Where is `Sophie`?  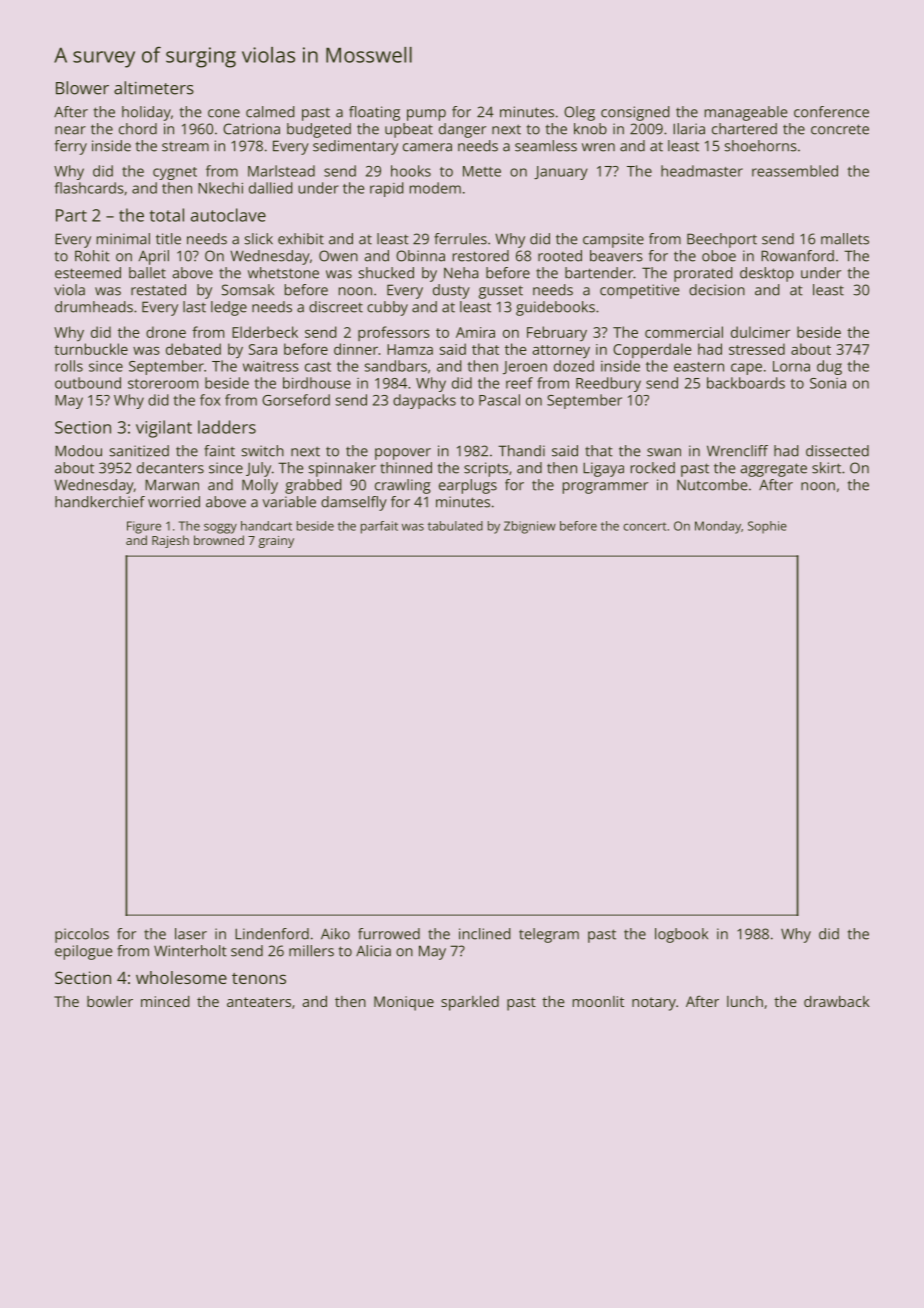
Sophie is located at coordinates (767, 527).
